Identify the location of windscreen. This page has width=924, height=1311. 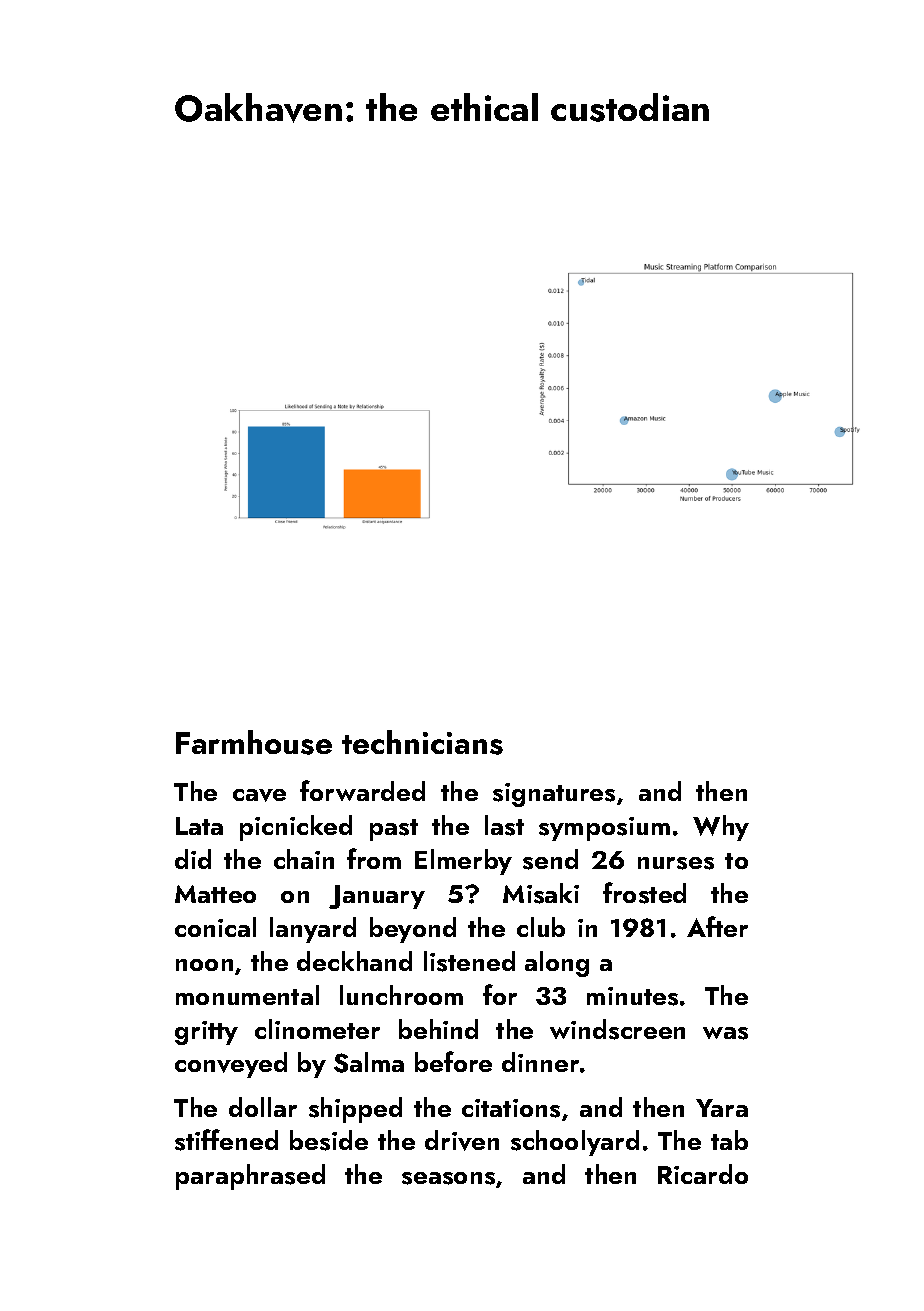
(617, 1029).
